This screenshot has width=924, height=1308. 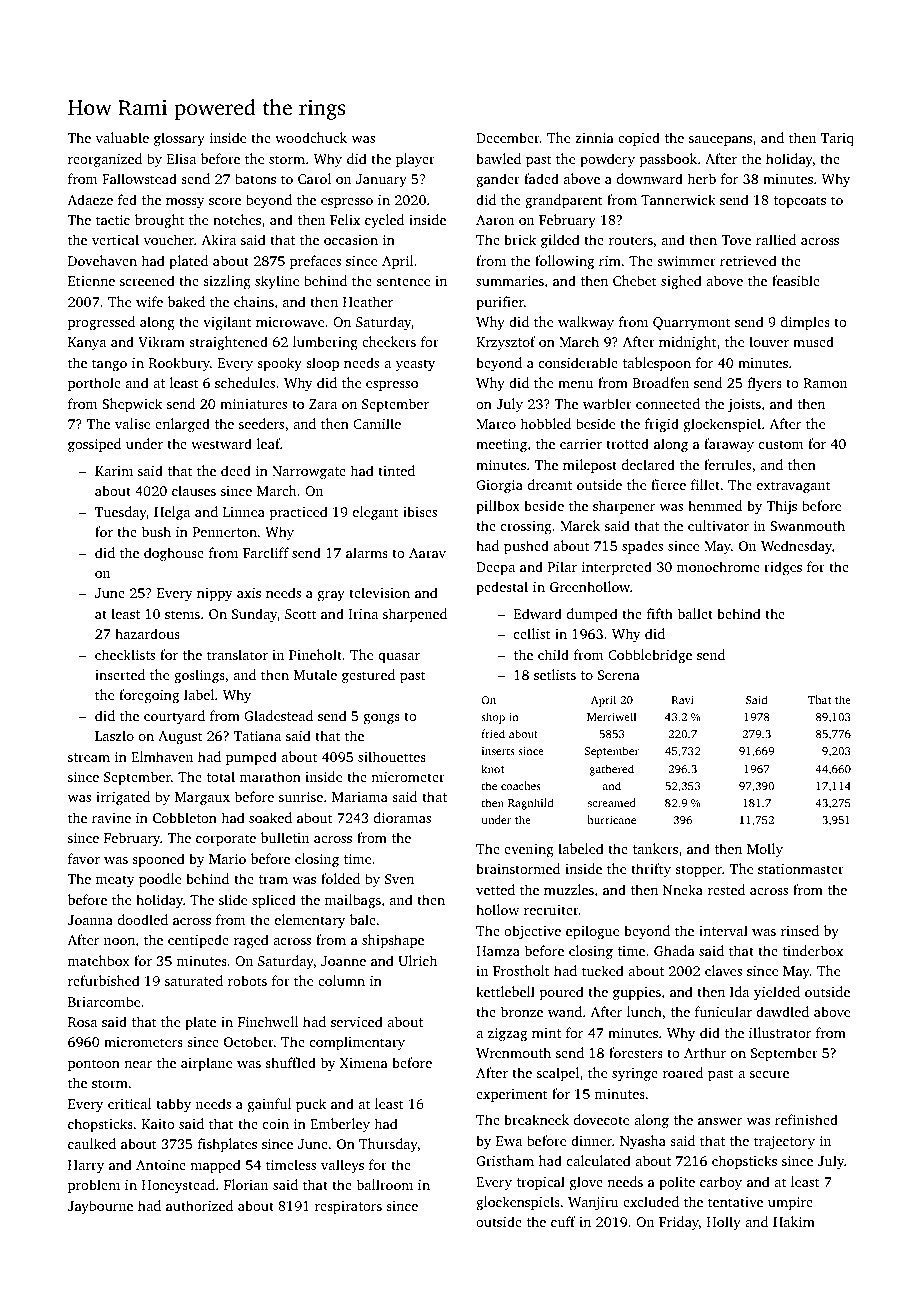 I want to click on Hakim, so click(x=794, y=1221).
